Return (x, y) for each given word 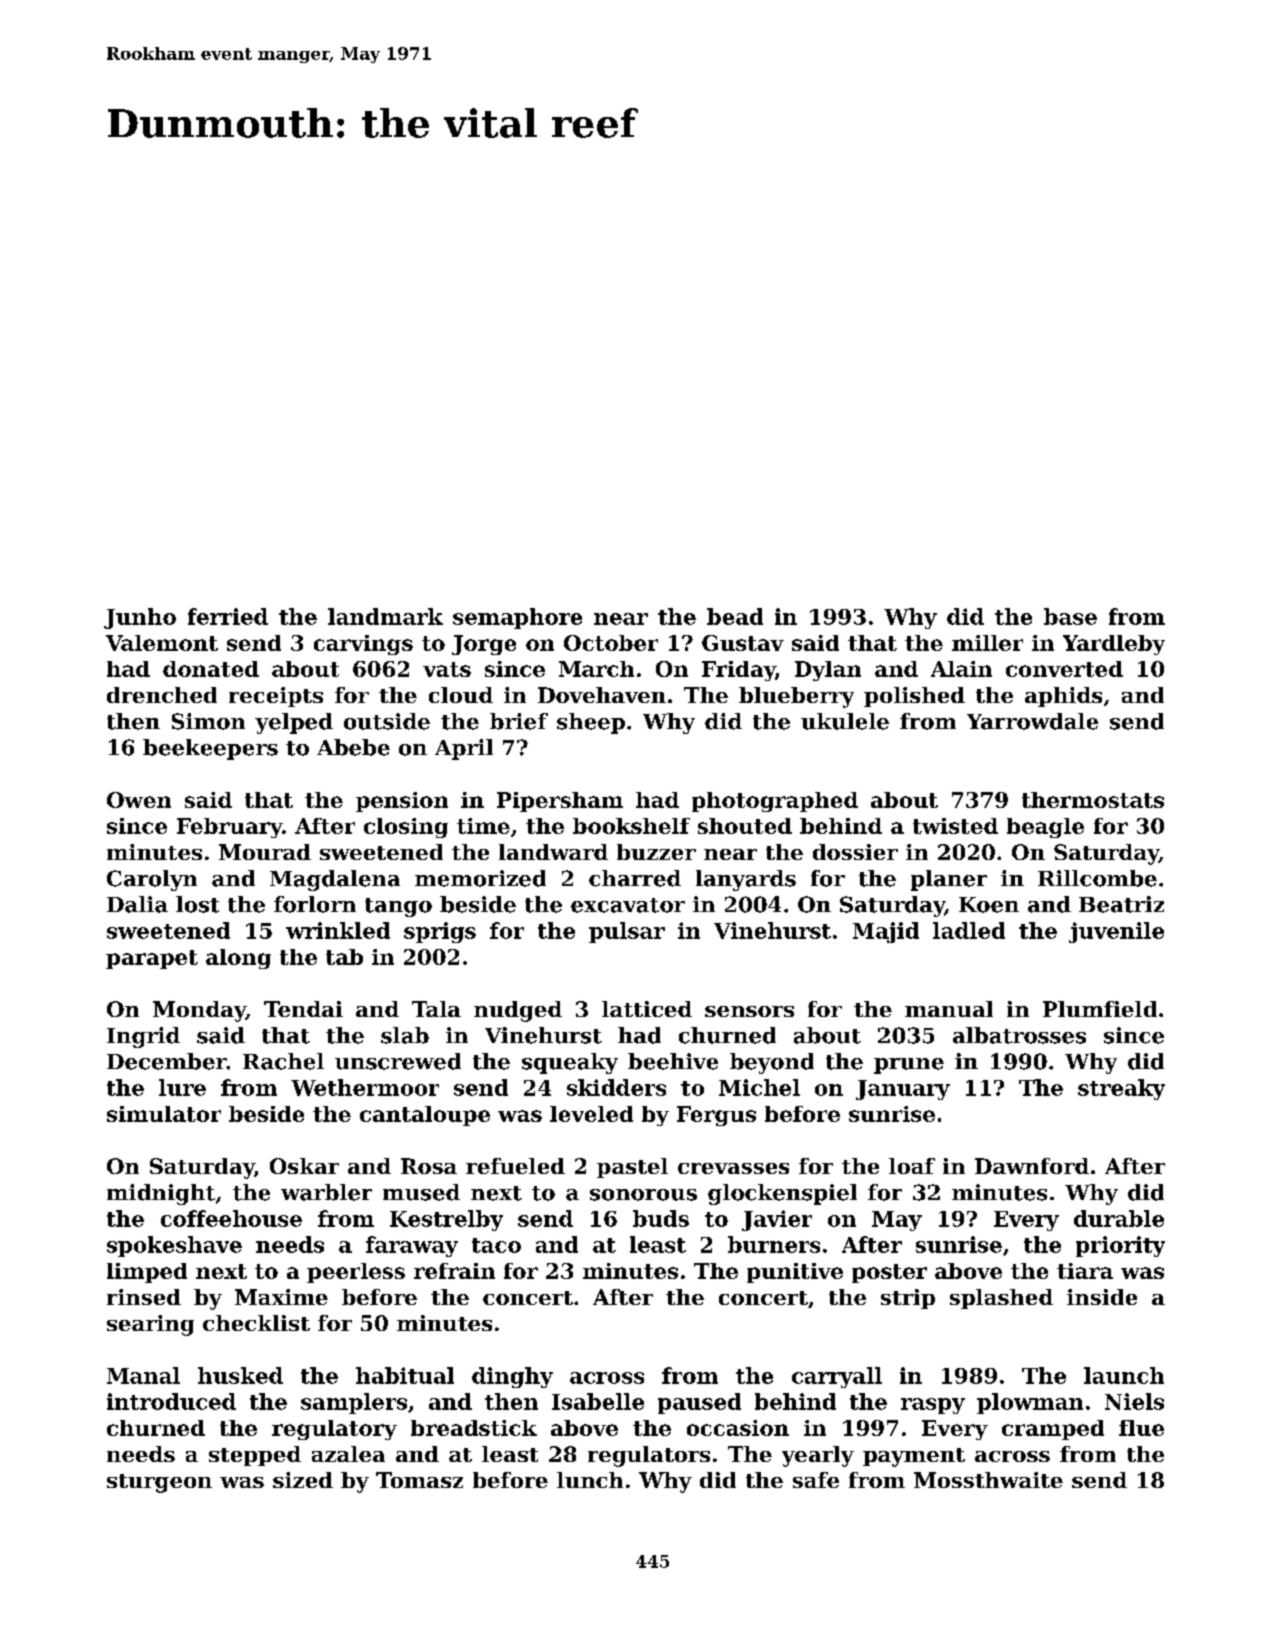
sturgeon (159, 1483)
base (1070, 616)
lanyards (746, 880)
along (238, 959)
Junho (140, 618)
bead (735, 616)
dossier (855, 852)
